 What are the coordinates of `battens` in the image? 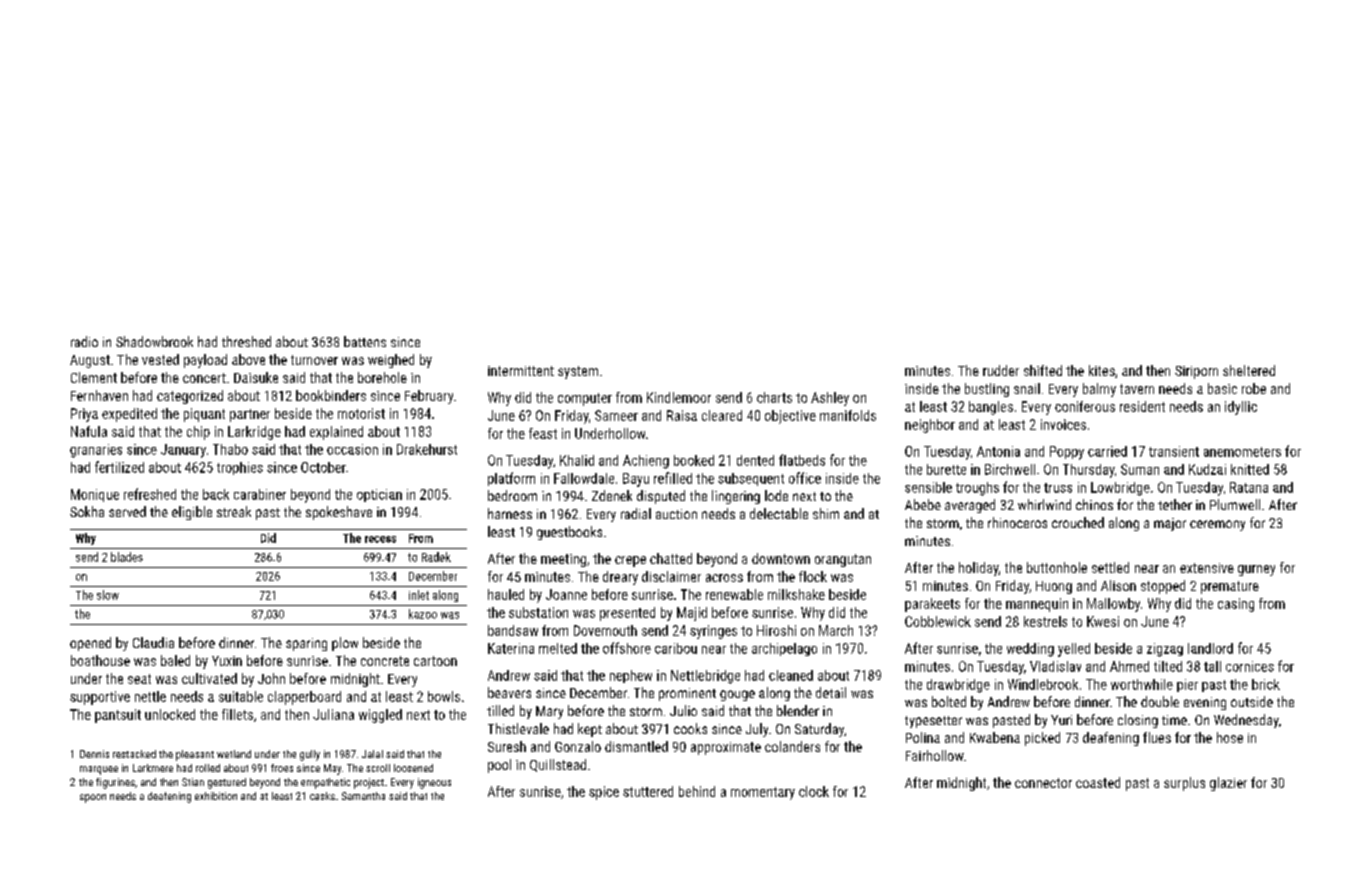 It's located at (365, 341).
